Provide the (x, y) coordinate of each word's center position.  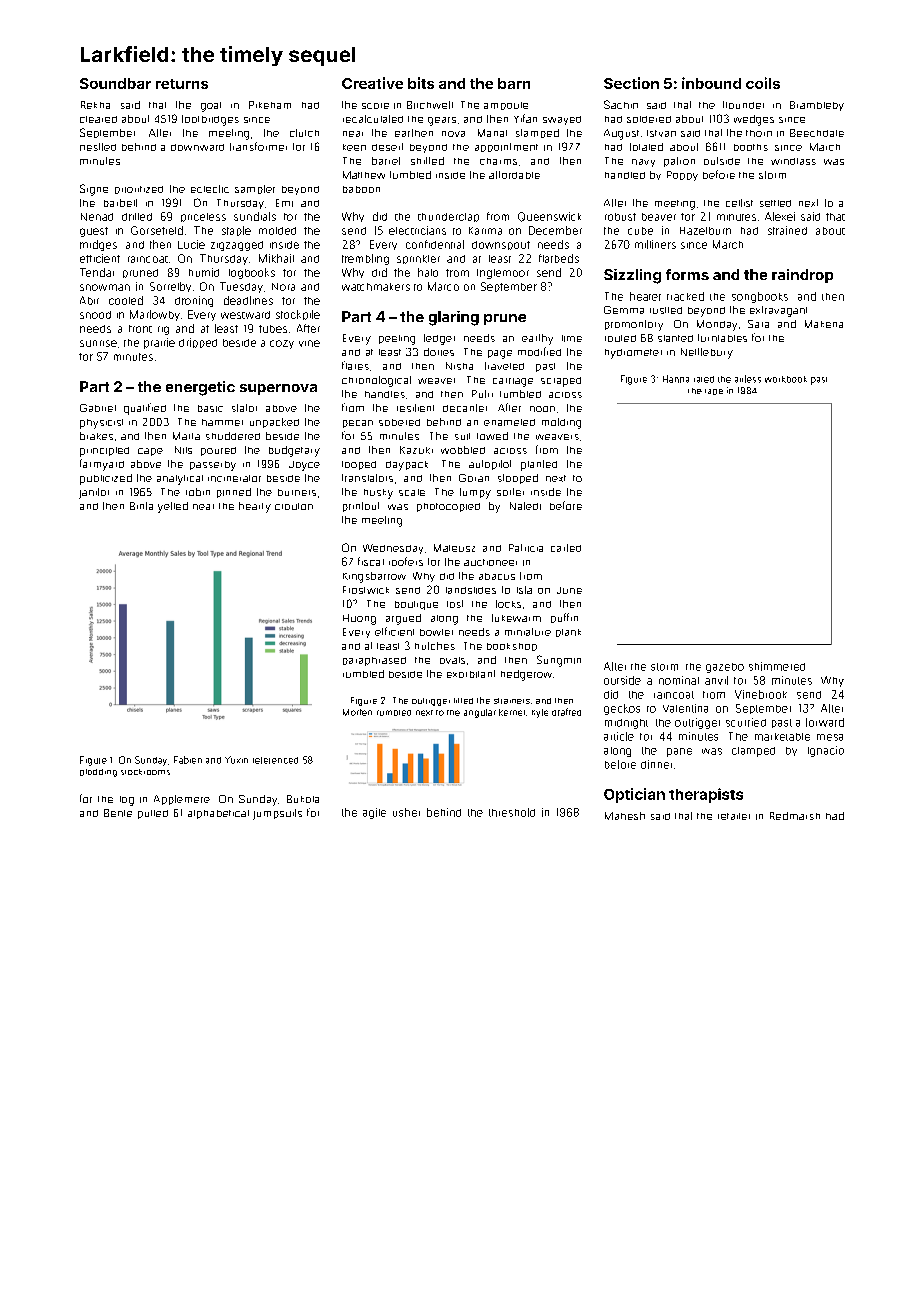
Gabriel (98, 408)
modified (539, 351)
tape (714, 392)
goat (211, 107)
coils (763, 83)
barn (514, 83)
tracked (685, 296)
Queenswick (549, 217)
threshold (512, 812)
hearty (255, 507)
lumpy (475, 493)
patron (679, 162)
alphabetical (218, 814)
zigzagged (237, 246)
